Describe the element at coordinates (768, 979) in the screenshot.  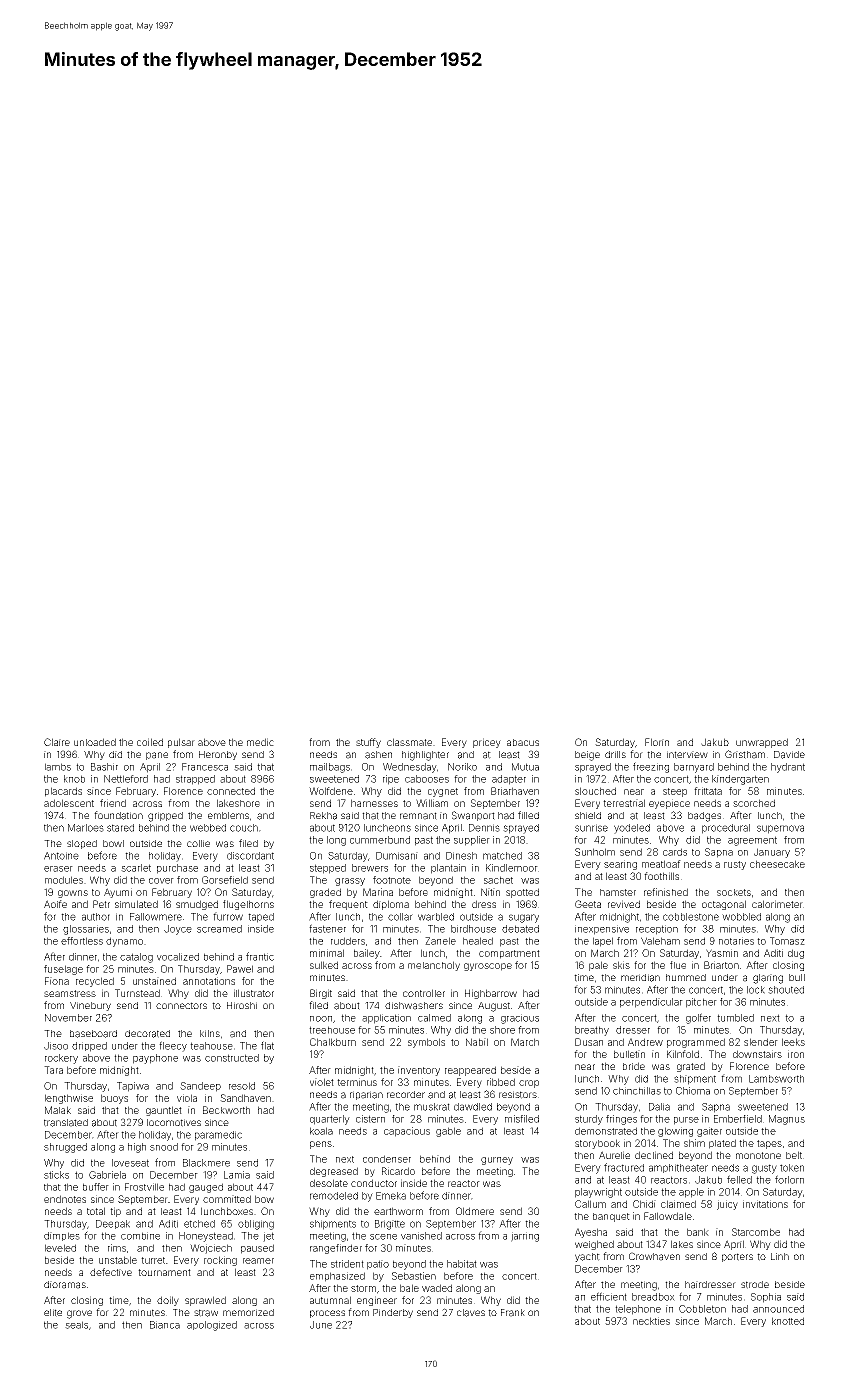
I see `glaring` at that location.
